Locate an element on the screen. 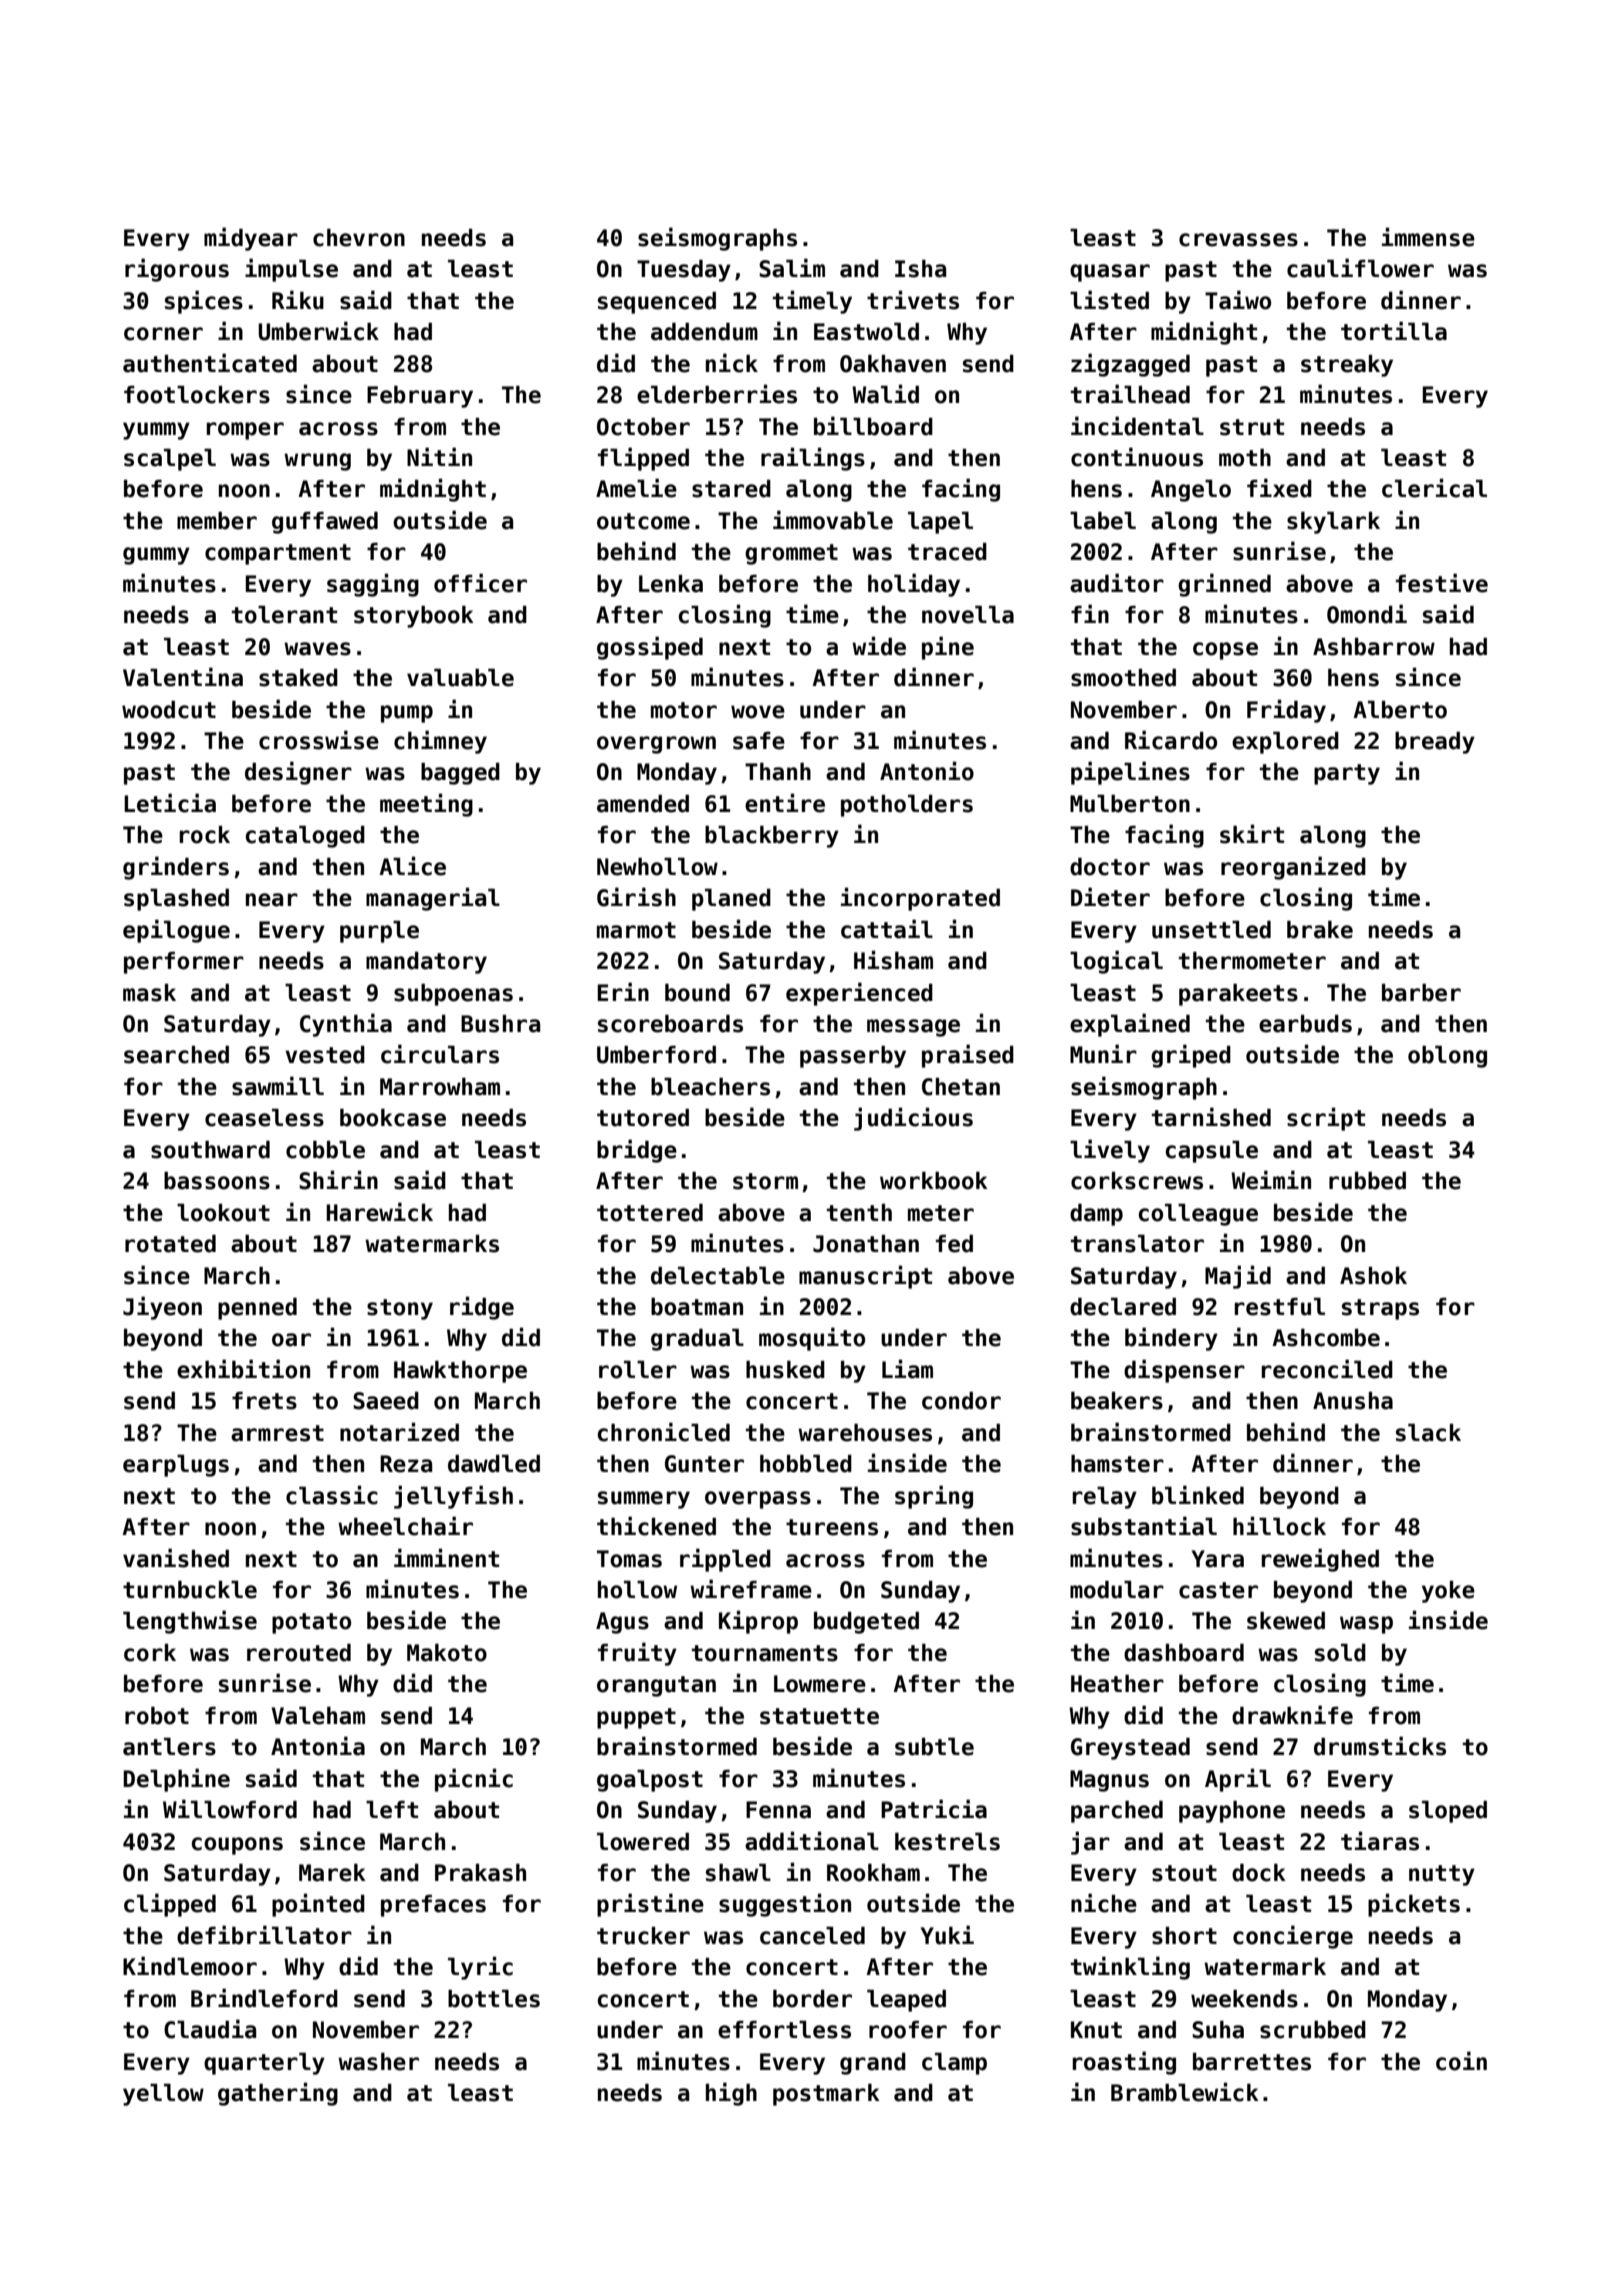 This screenshot has width=1620, height=2292. Greystead is located at coordinates (1130, 1749).
